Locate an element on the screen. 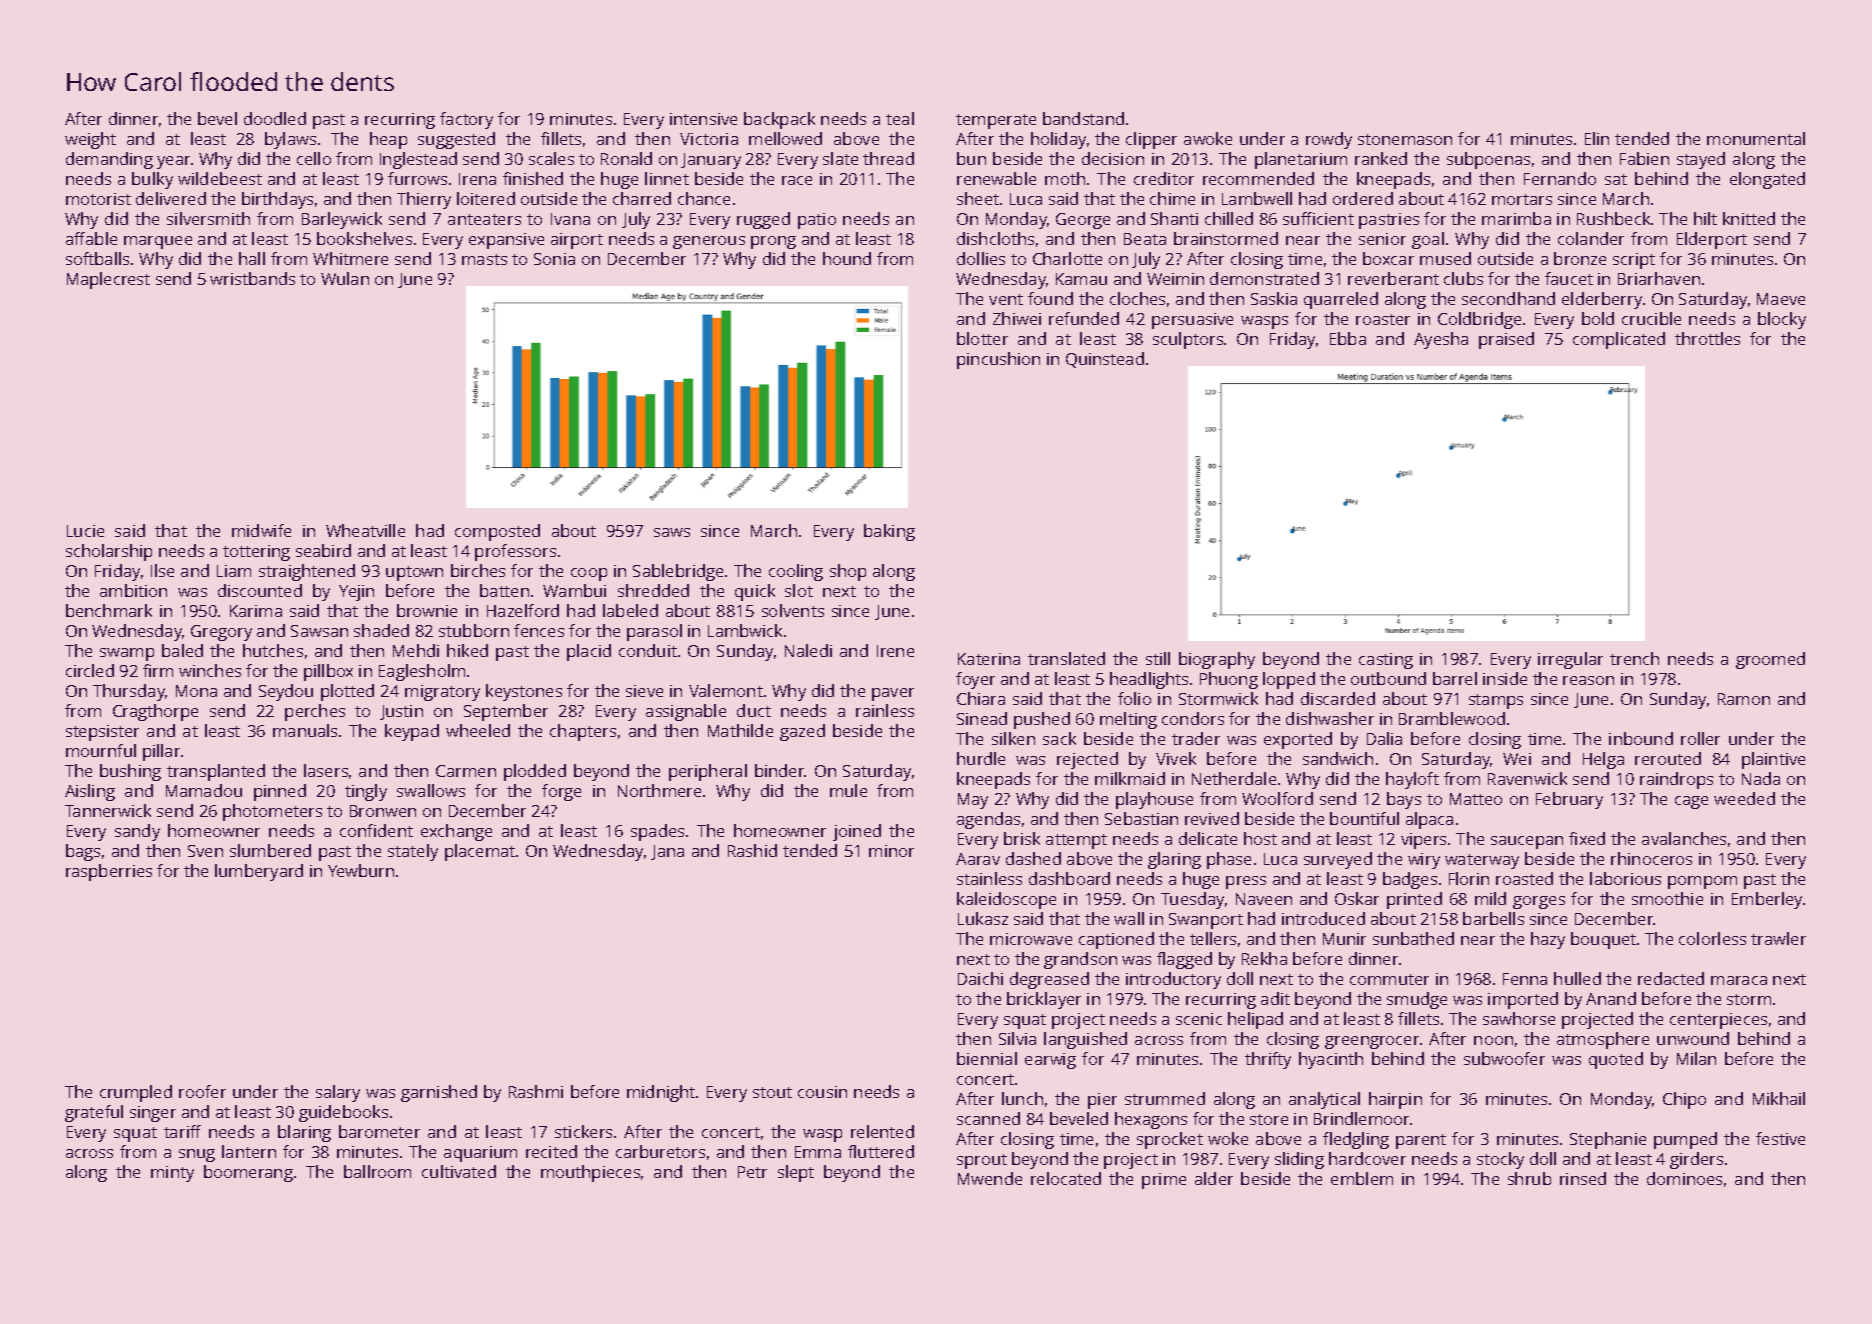 Image resolution: width=1872 pixels, height=1324 pixels. prime is located at coordinates (1164, 1181).
